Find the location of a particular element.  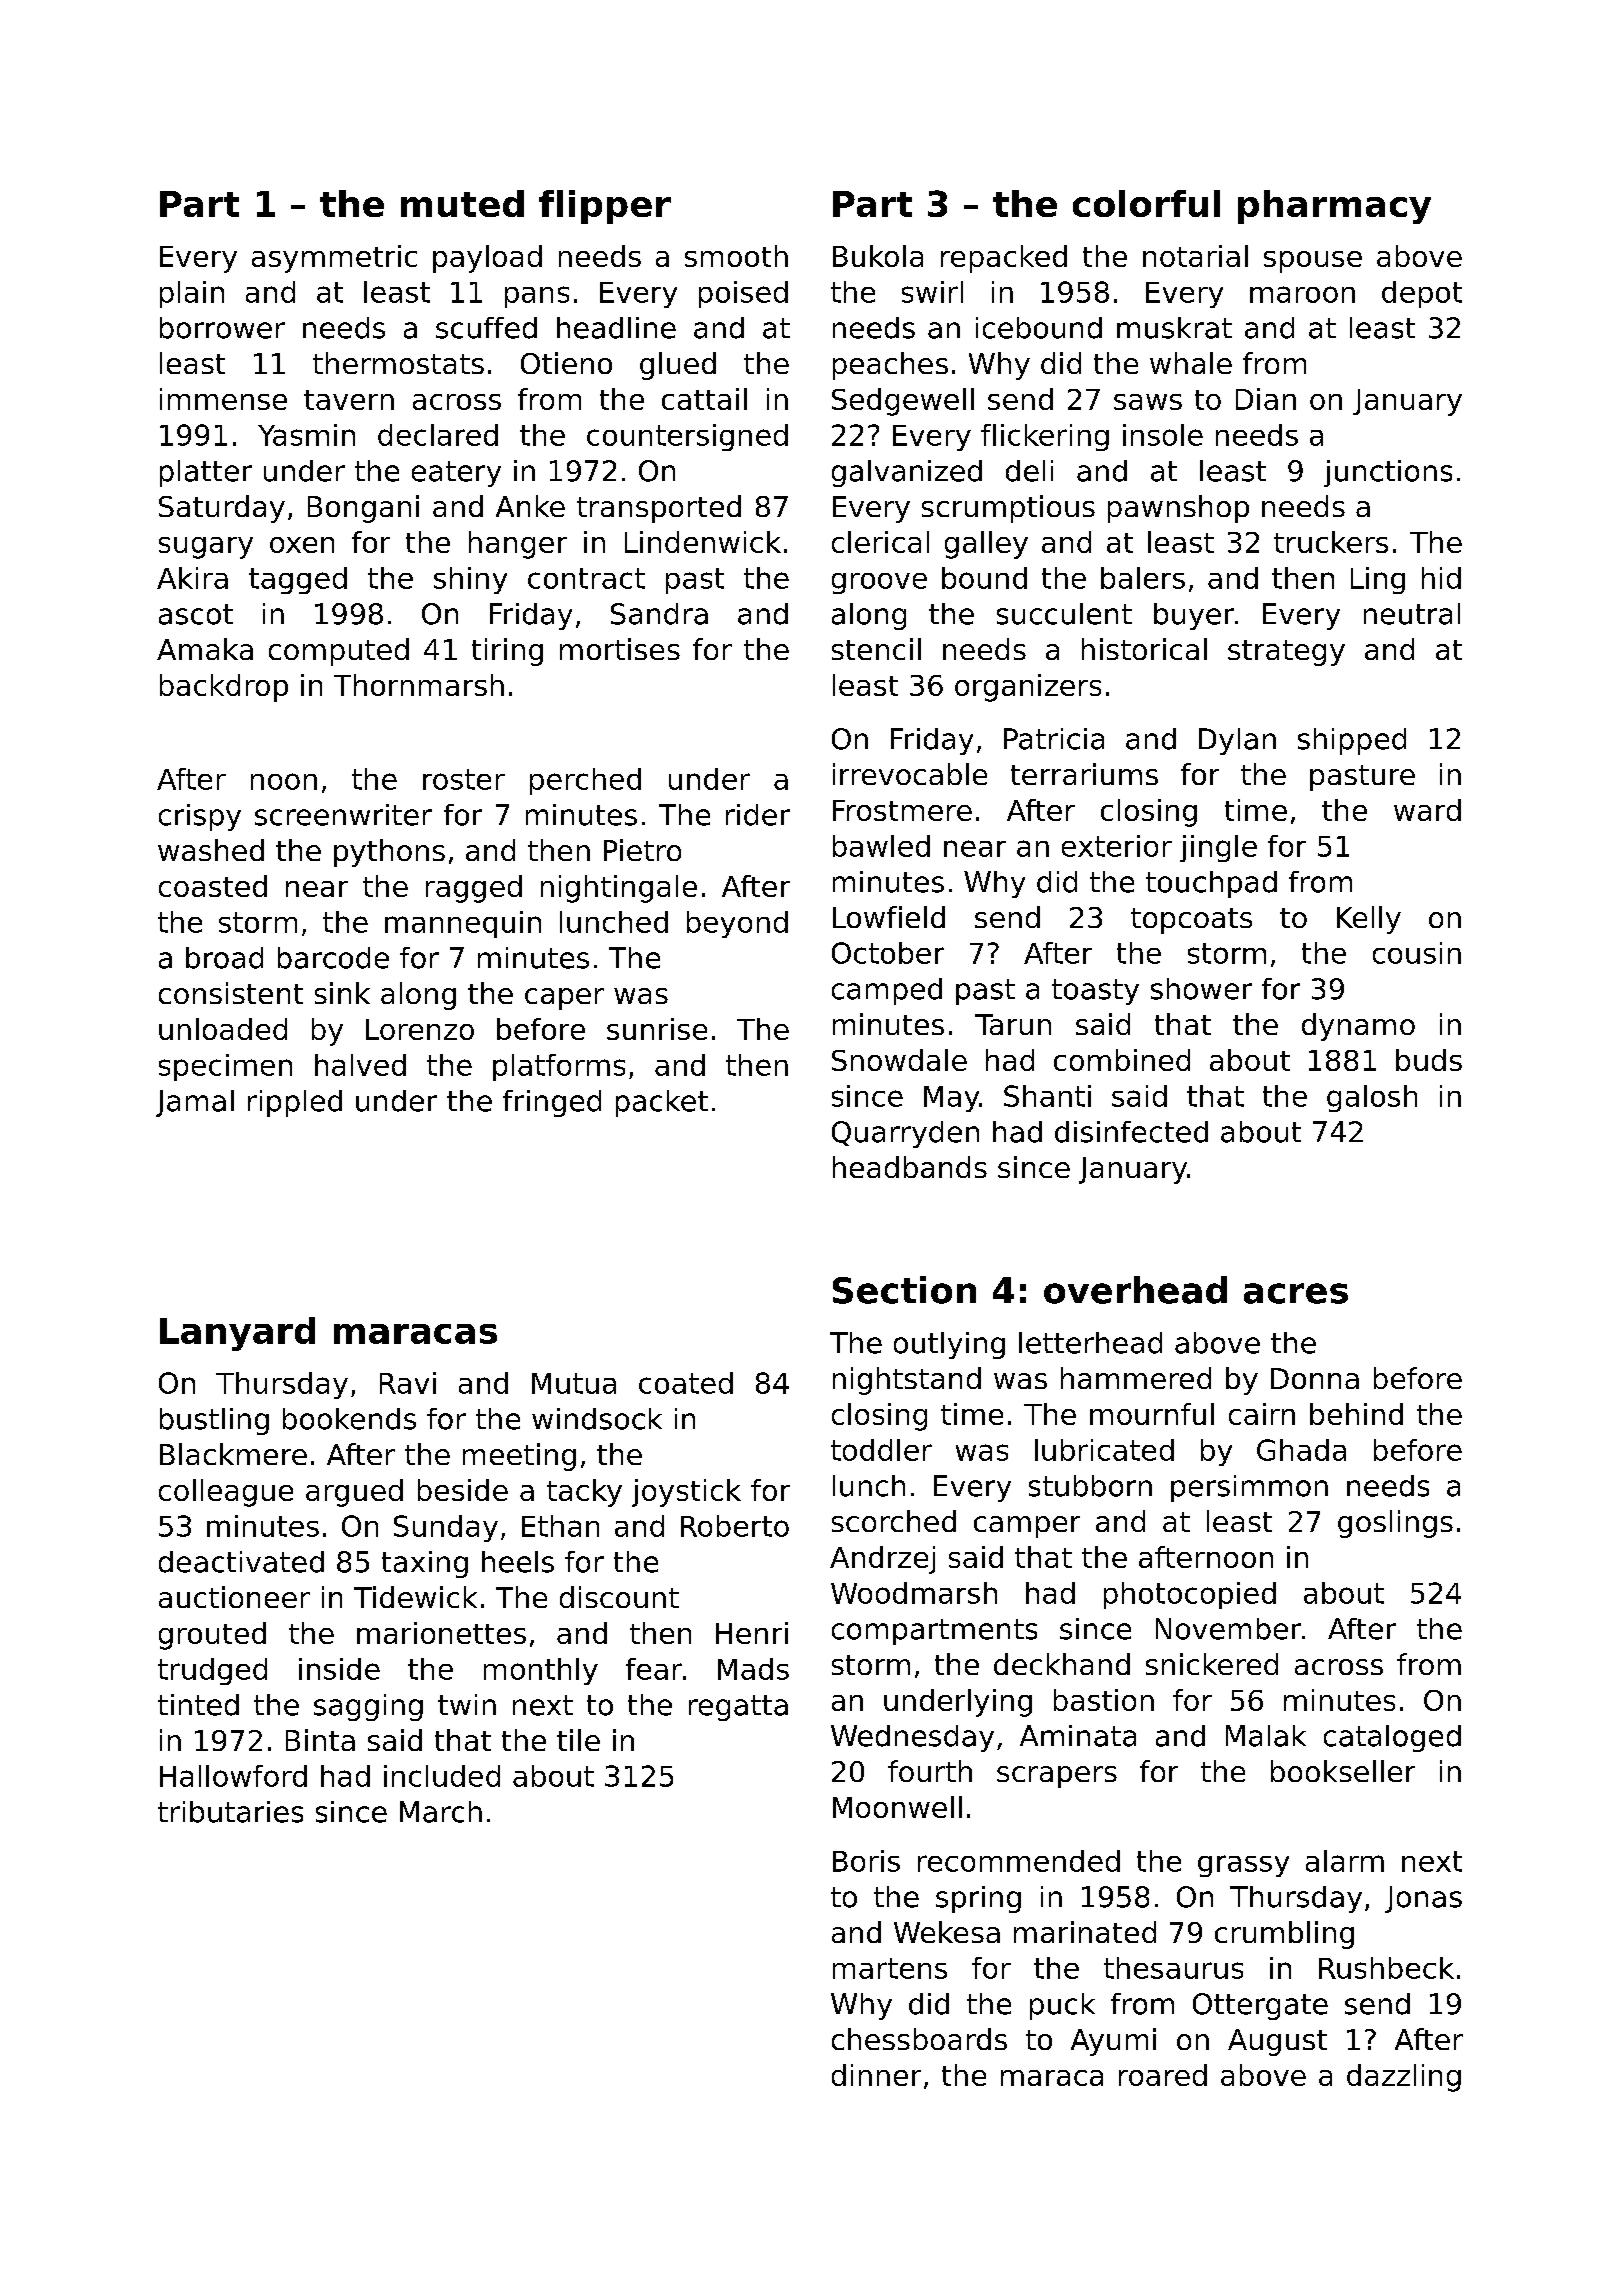

August is located at coordinates (1277, 2042).
